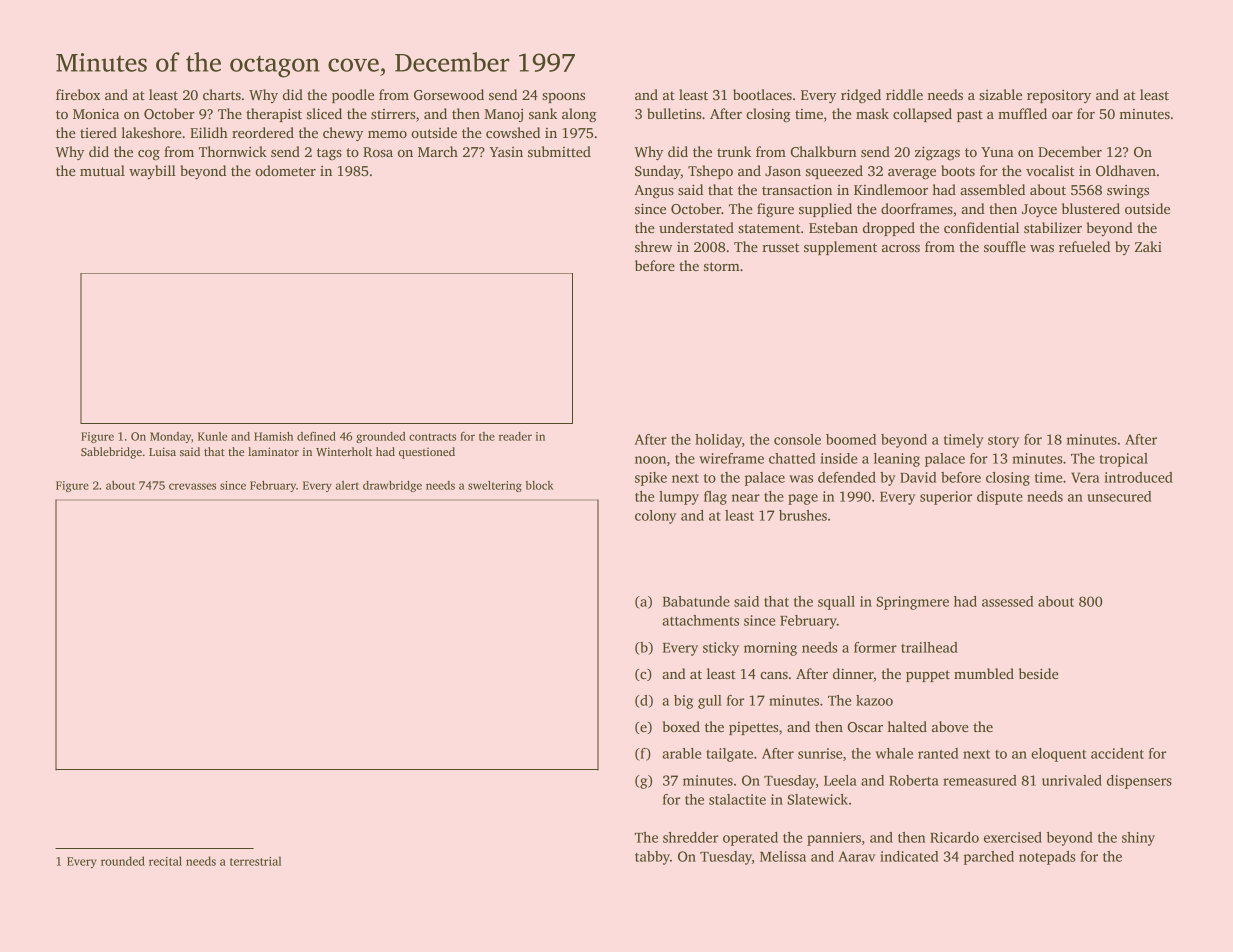 The height and width of the screenshot is (952, 1233). What do you see at coordinates (515, 436) in the screenshot?
I see `reader` at bounding box center [515, 436].
